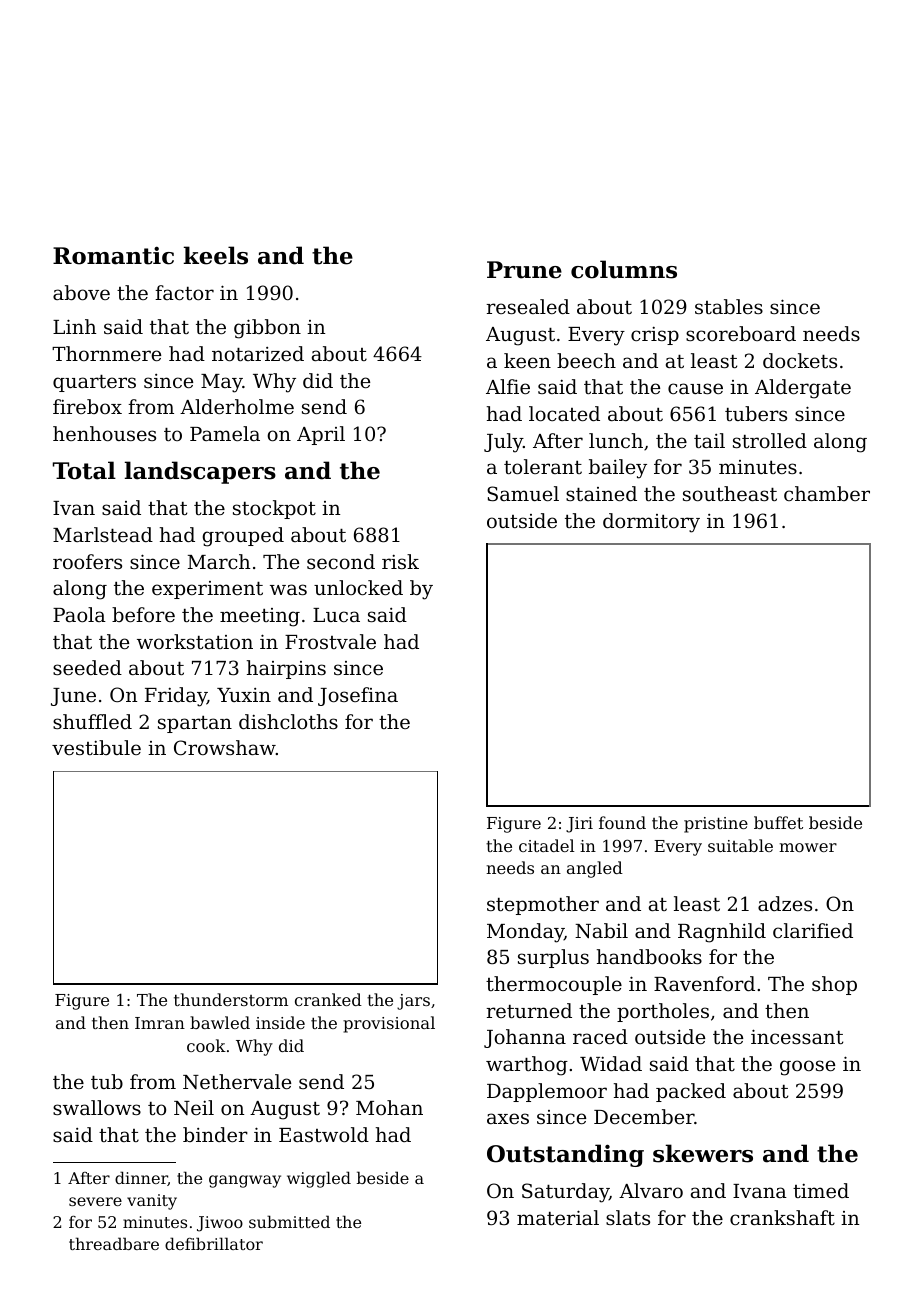 This screenshot has width=924, height=1314. Describe the element at coordinates (321, 435) in the screenshot. I see `April` at that location.
